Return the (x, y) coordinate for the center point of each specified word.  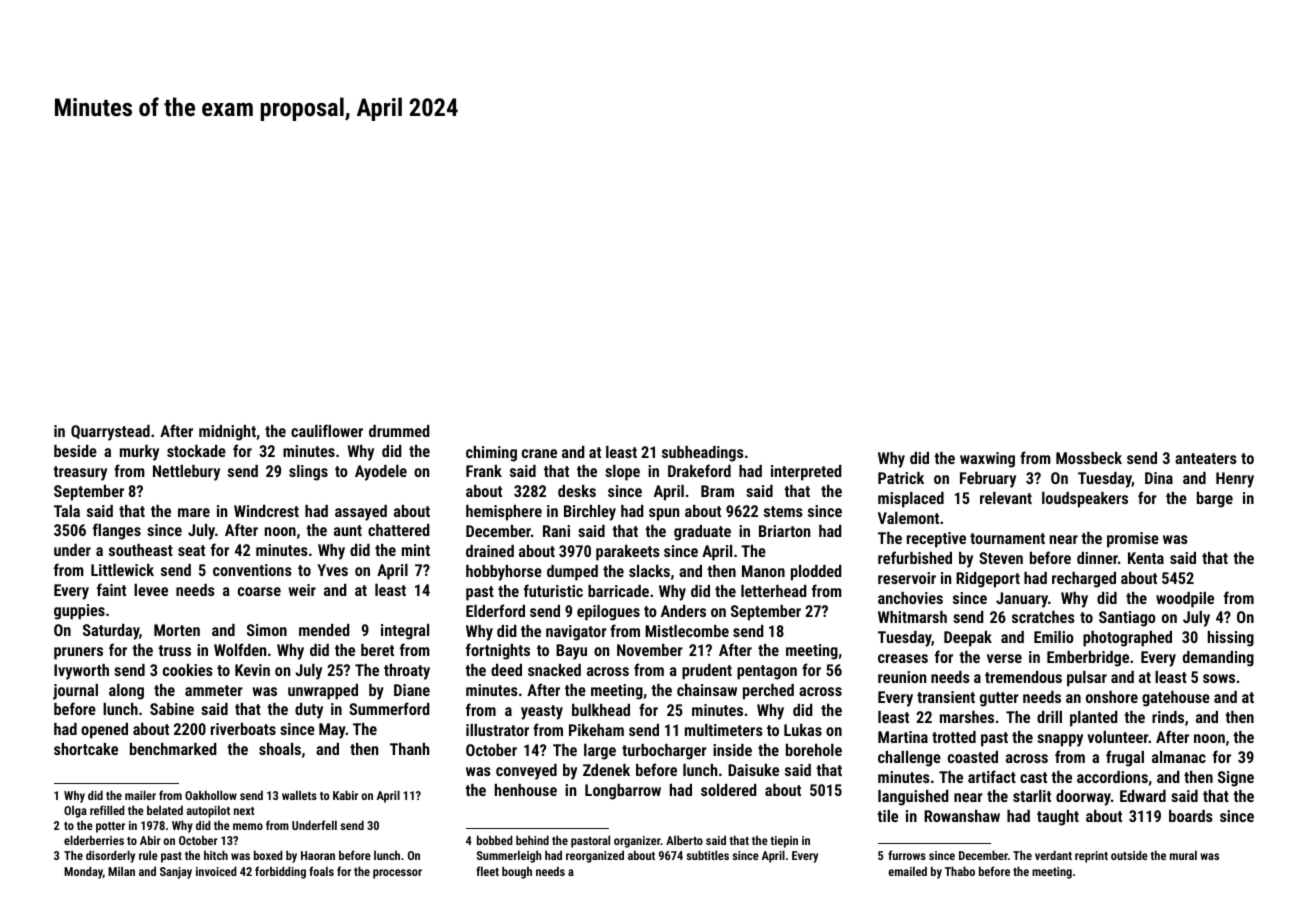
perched (768, 692)
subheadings (703, 454)
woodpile (1185, 600)
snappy (1060, 740)
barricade (618, 591)
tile (887, 816)
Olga (75, 811)
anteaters (1206, 458)
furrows (907, 855)
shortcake (86, 749)
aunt (348, 530)
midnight (227, 433)
